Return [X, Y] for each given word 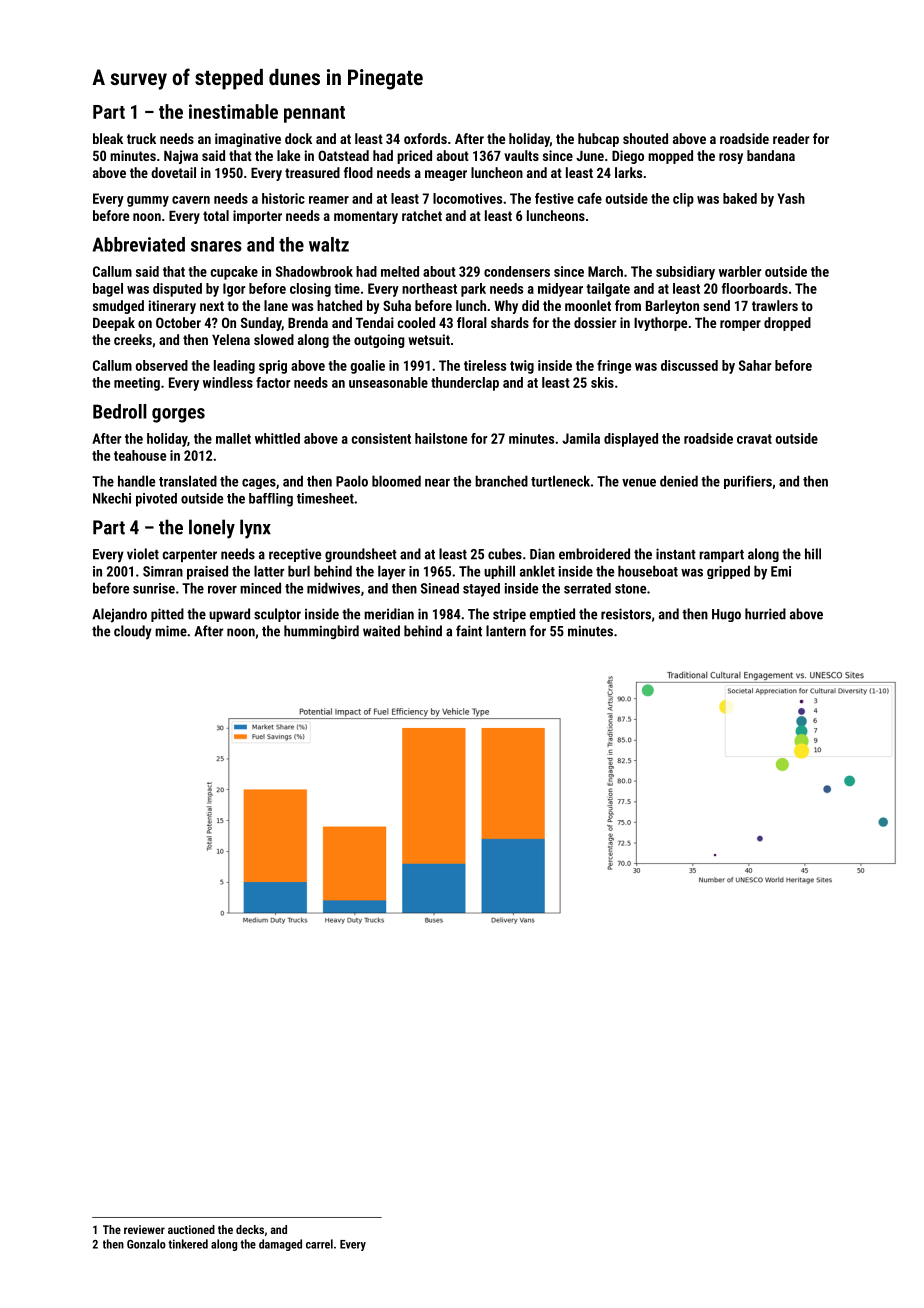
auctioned [191, 1229]
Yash [791, 198]
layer [391, 572]
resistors [626, 614]
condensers [517, 271]
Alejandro [119, 615]
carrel [319, 1244]
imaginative [248, 140]
